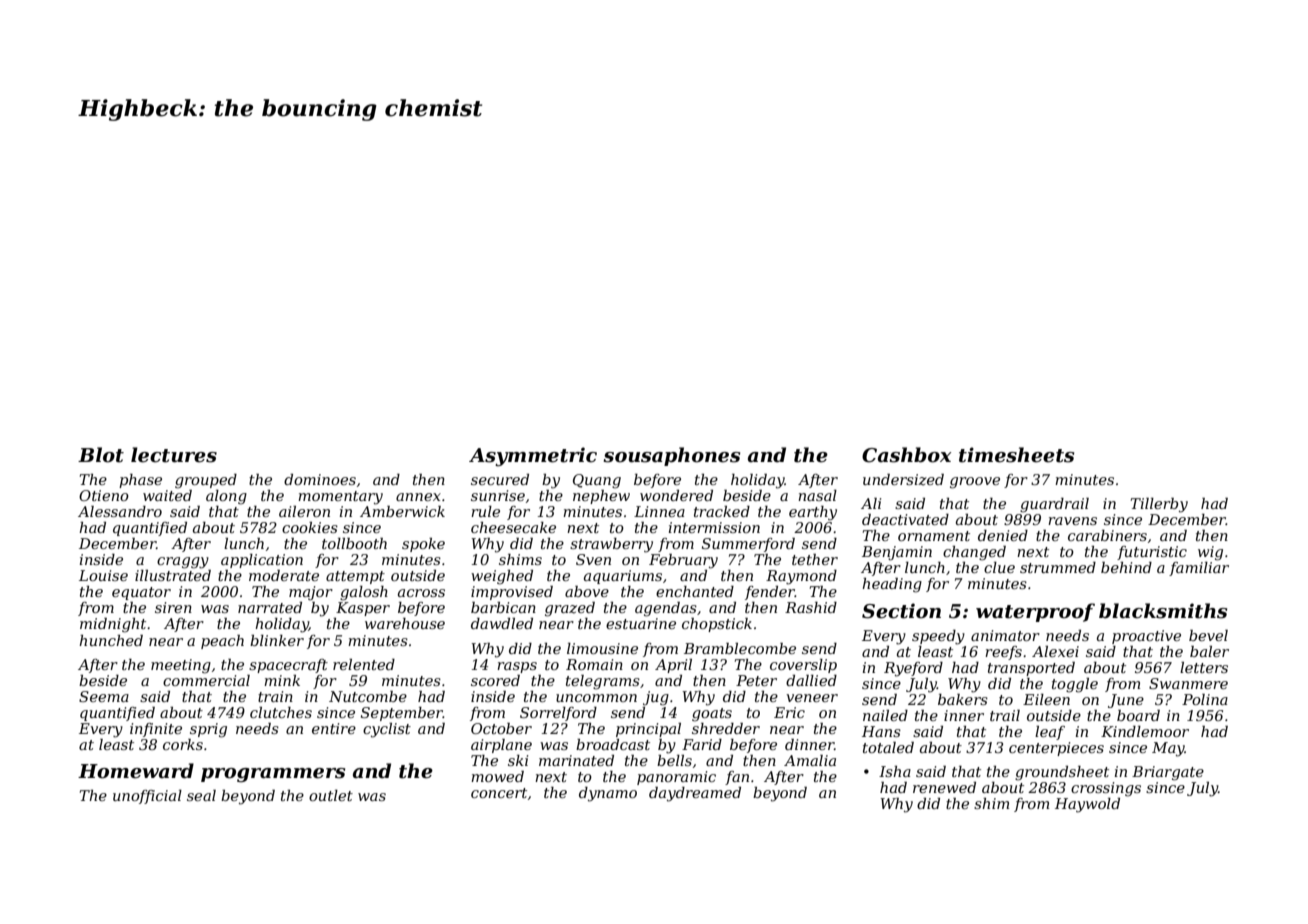 Image resolution: width=1308 pixels, height=924 pixels. Describe the element at coordinates (1016, 455) in the screenshot. I see `timesheets` at that location.
